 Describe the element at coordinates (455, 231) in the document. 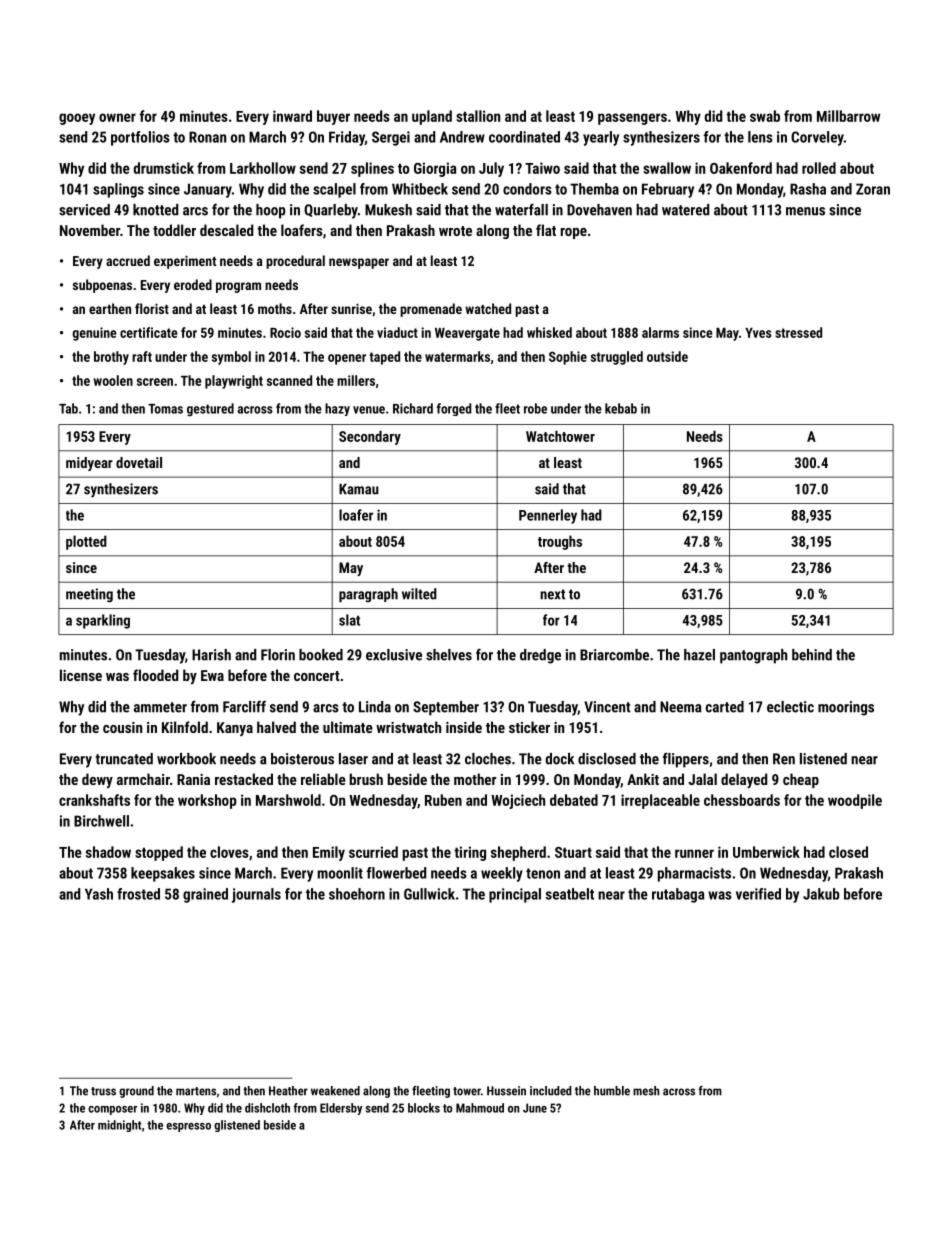

I see `wrote` at that location.
